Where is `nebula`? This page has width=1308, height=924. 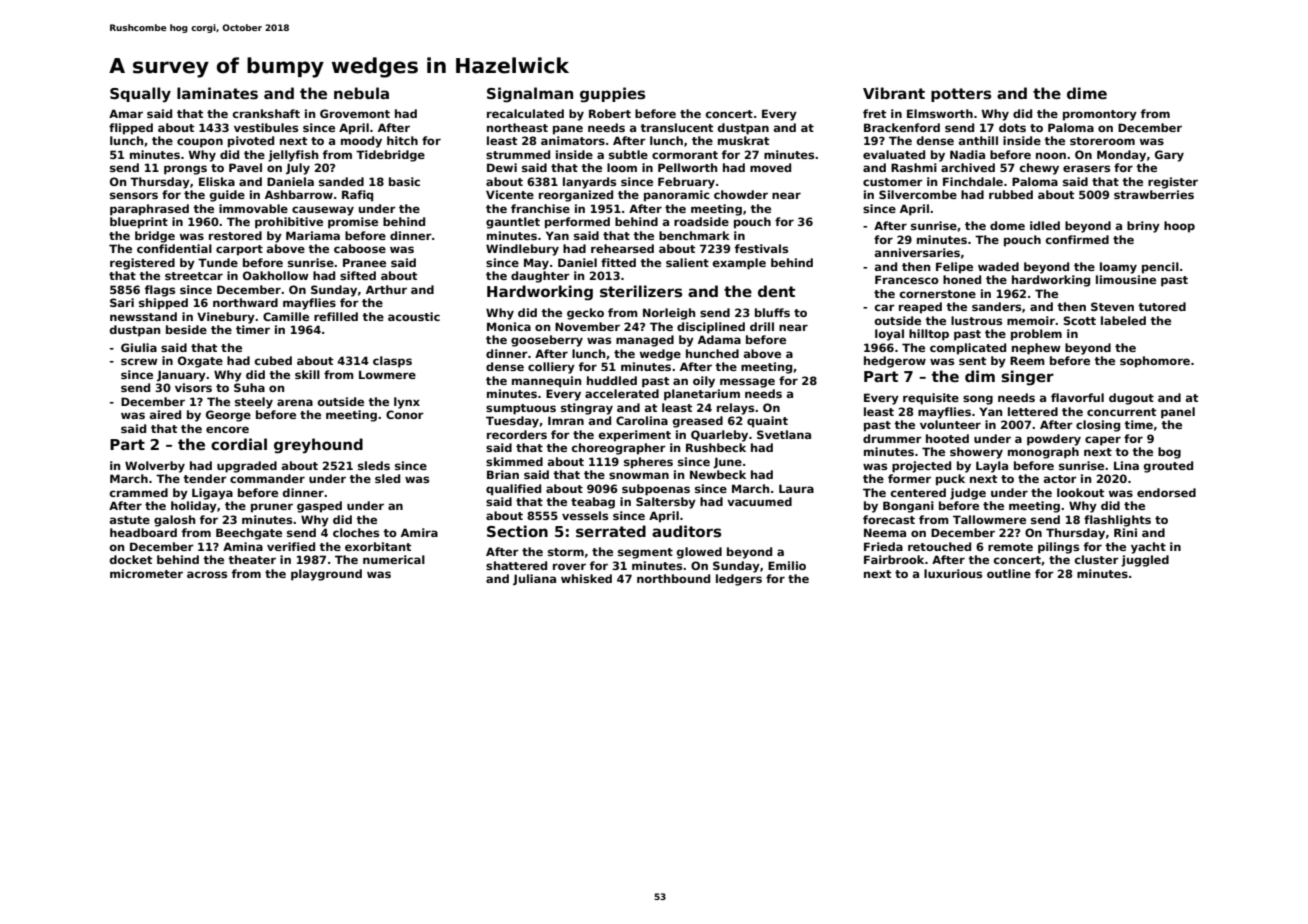 nebula is located at coordinates (361, 93).
